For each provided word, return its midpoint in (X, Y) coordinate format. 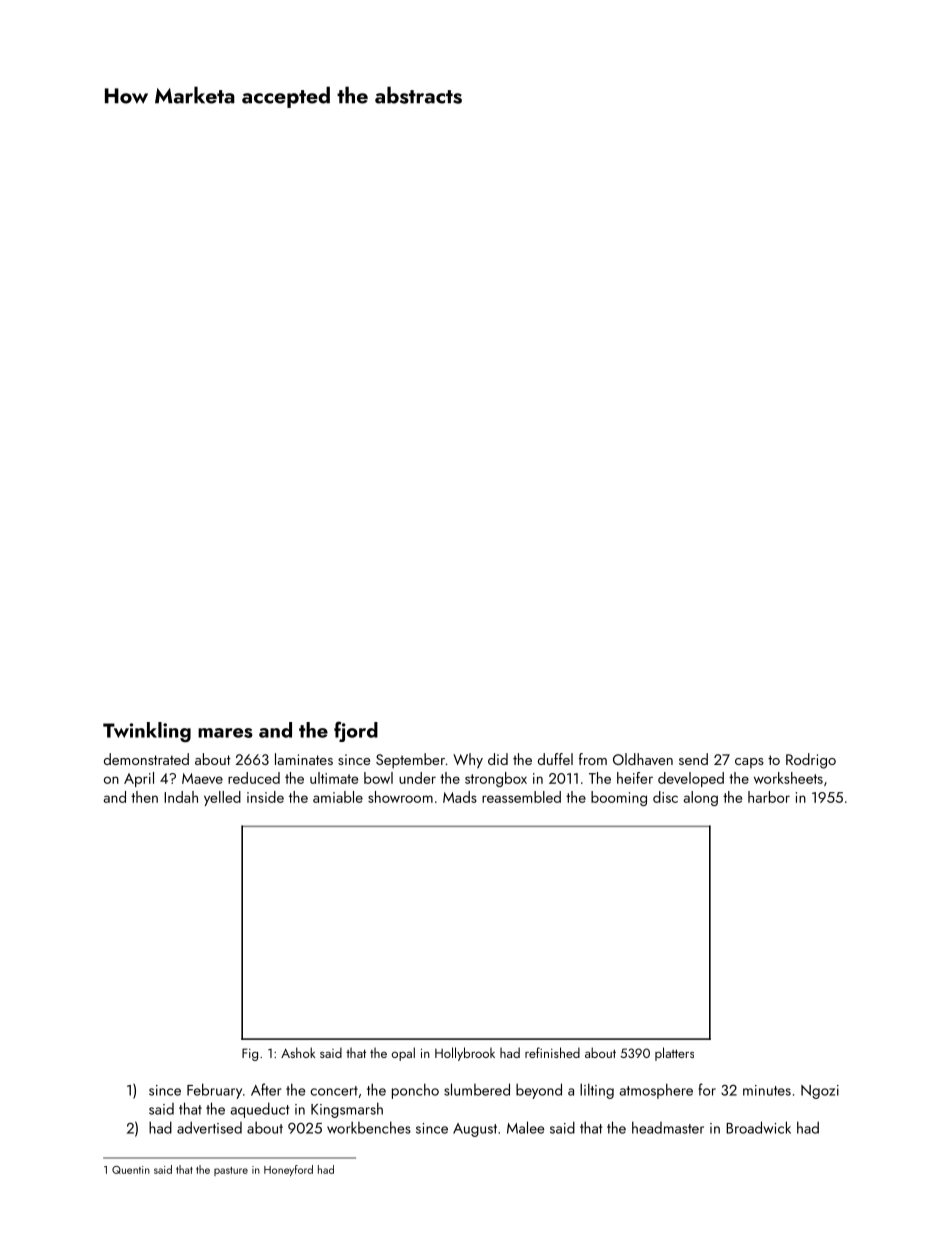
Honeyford (288, 1170)
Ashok (298, 1052)
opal (403, 1054)
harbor (769, 797)
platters (674, 1054)
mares (225, 733)
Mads (460, 797)
